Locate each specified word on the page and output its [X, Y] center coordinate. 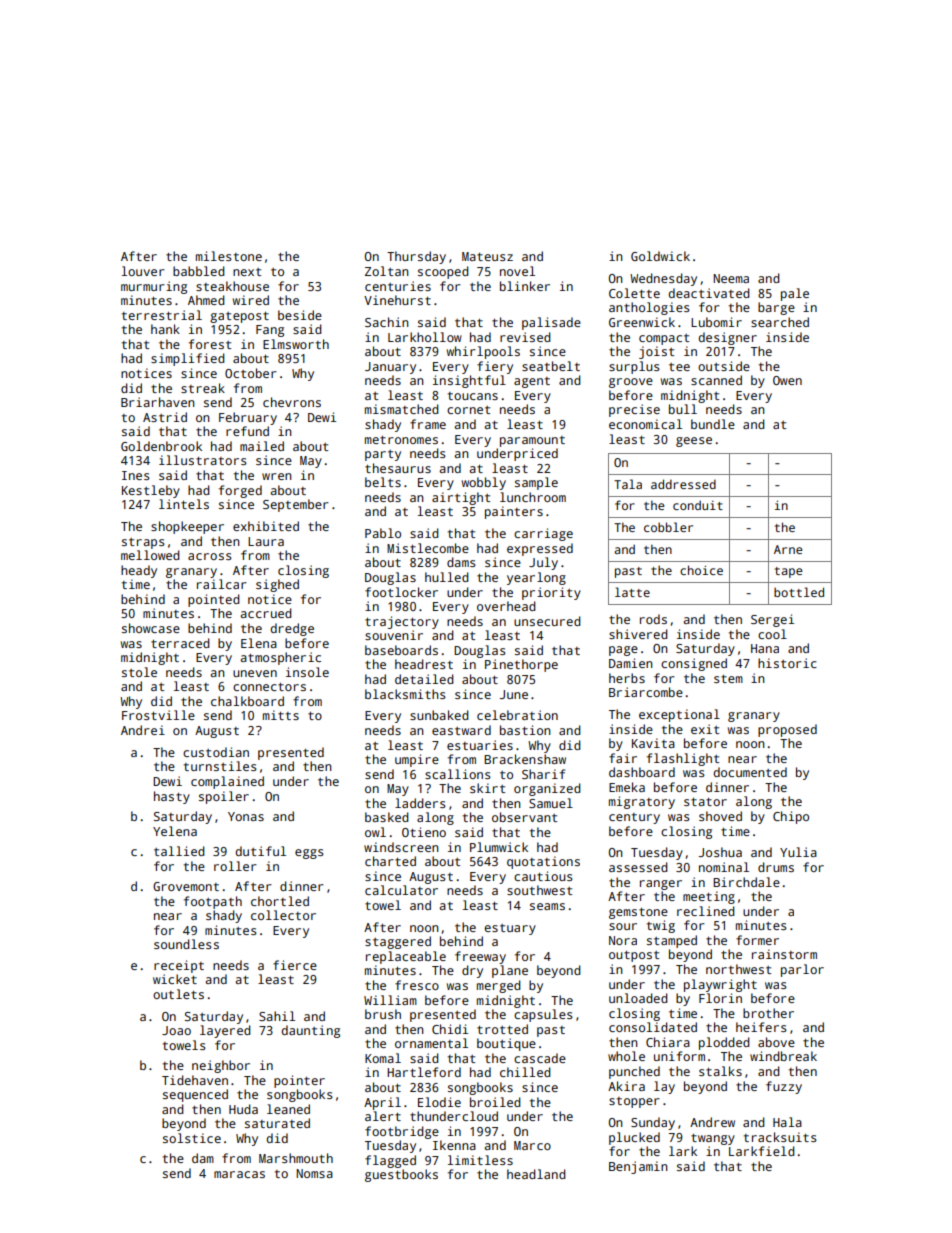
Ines [136, 475]
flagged [390, 1161]
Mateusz [487, 256]
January [390, 368]
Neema [731, 278]
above [776, 1042]
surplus [634, 367]
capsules [543, 1015]
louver [143, 271]
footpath [213, 902]
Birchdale [746, 882]
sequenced [195, 1095]
